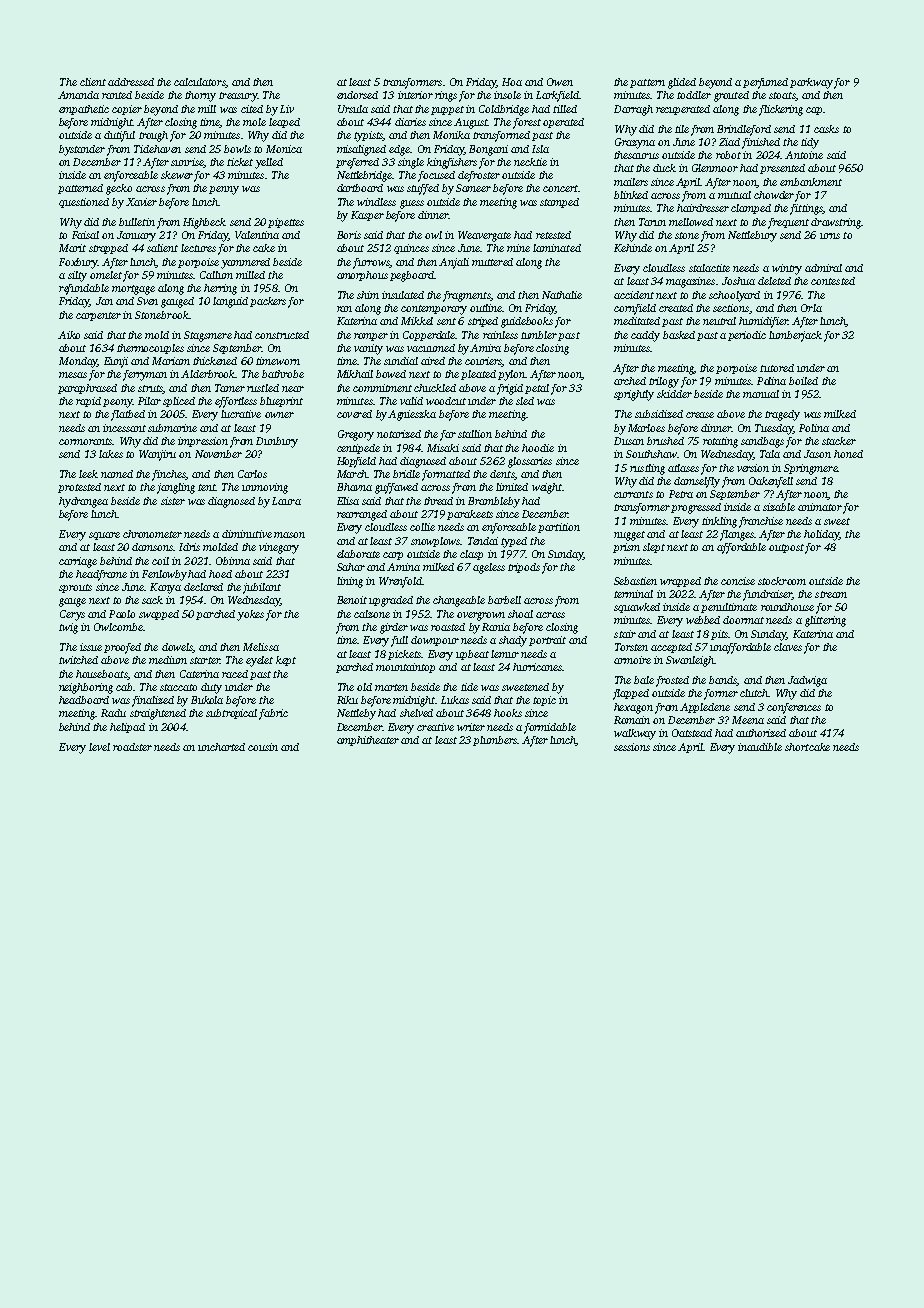 The width and height of the page is (924, 1308). What do you see at coordinates (547, 488) in the page?
I see `weight` at bounding box center [547, 488].
